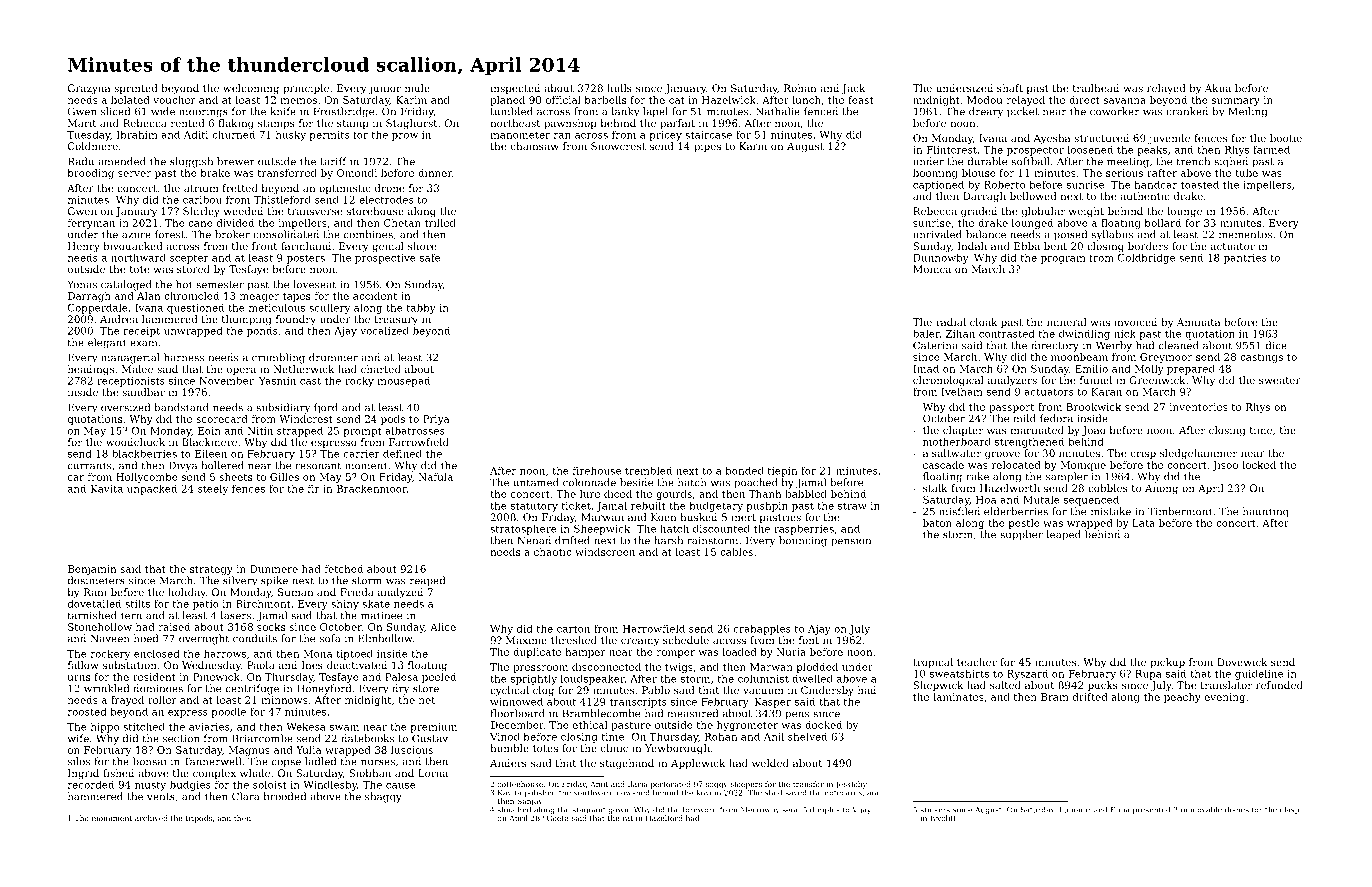 This screenshot has width=1372, height=887. Describe the element at coordinates (1146, 258) in the screenshot. I see `Coldbridge` at that location.
